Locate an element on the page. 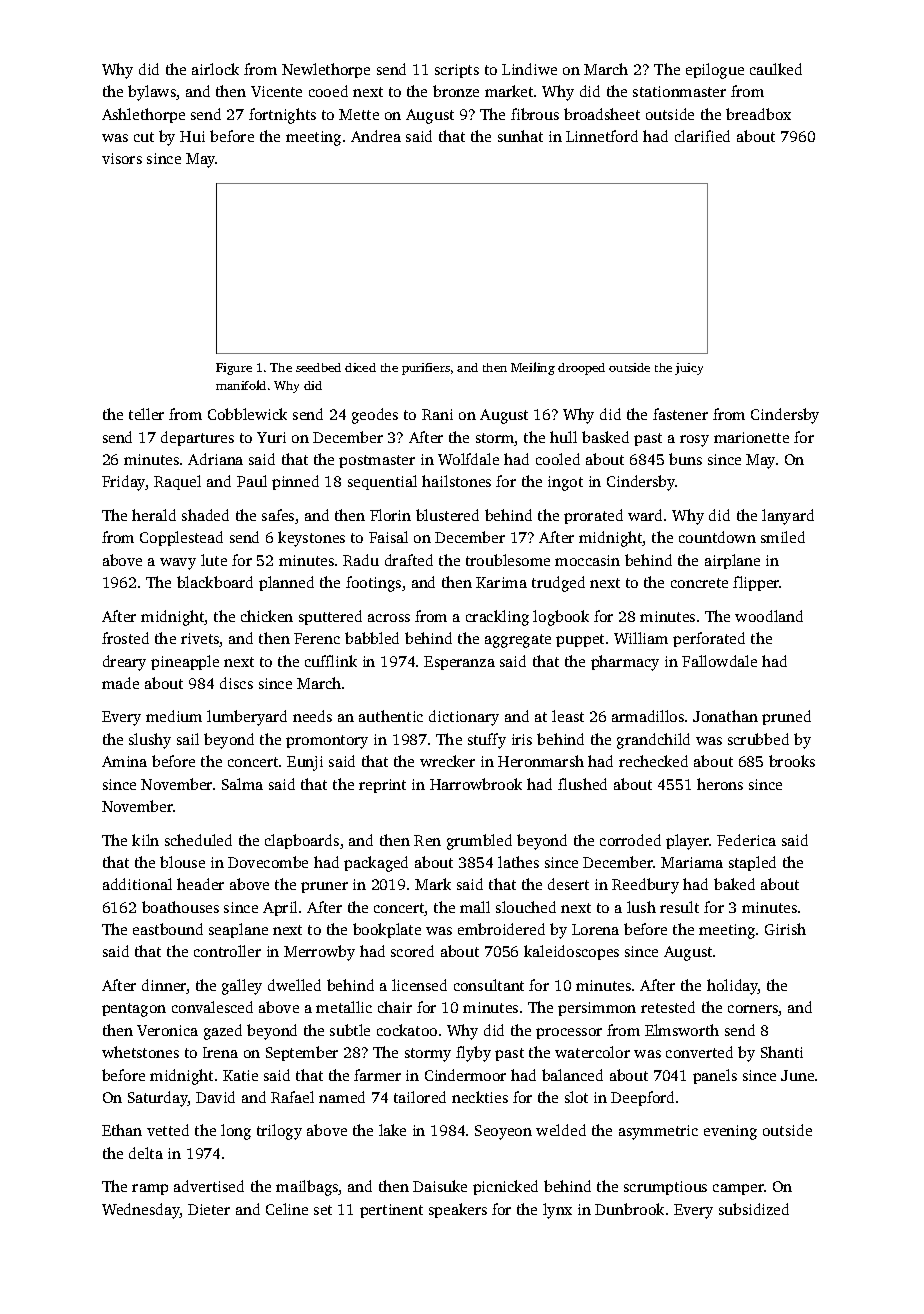  marionette is located at coordinates (751, 437).
